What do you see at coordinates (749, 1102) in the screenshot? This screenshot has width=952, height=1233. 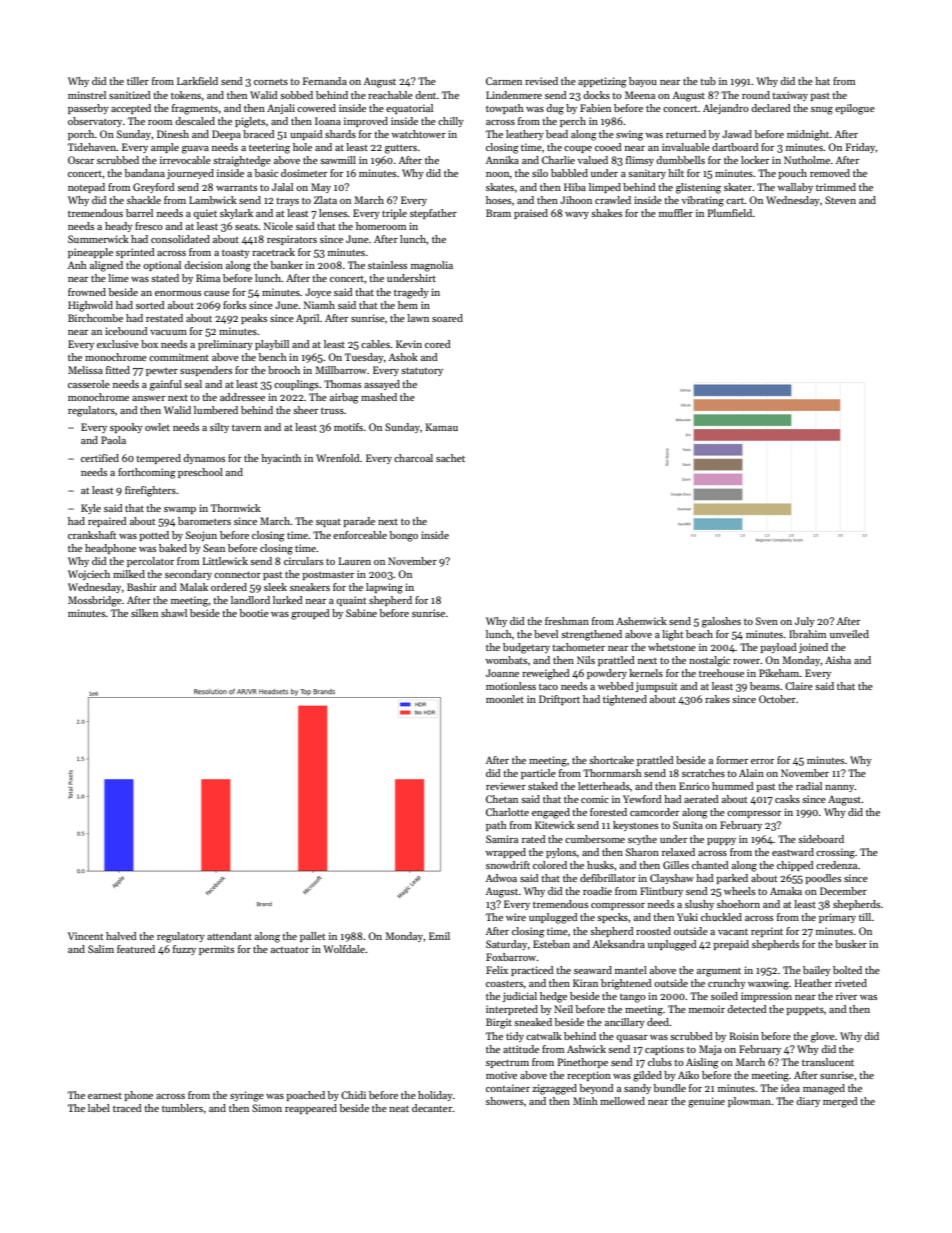 I see `plowman` at bounding box center [749, 1102].
